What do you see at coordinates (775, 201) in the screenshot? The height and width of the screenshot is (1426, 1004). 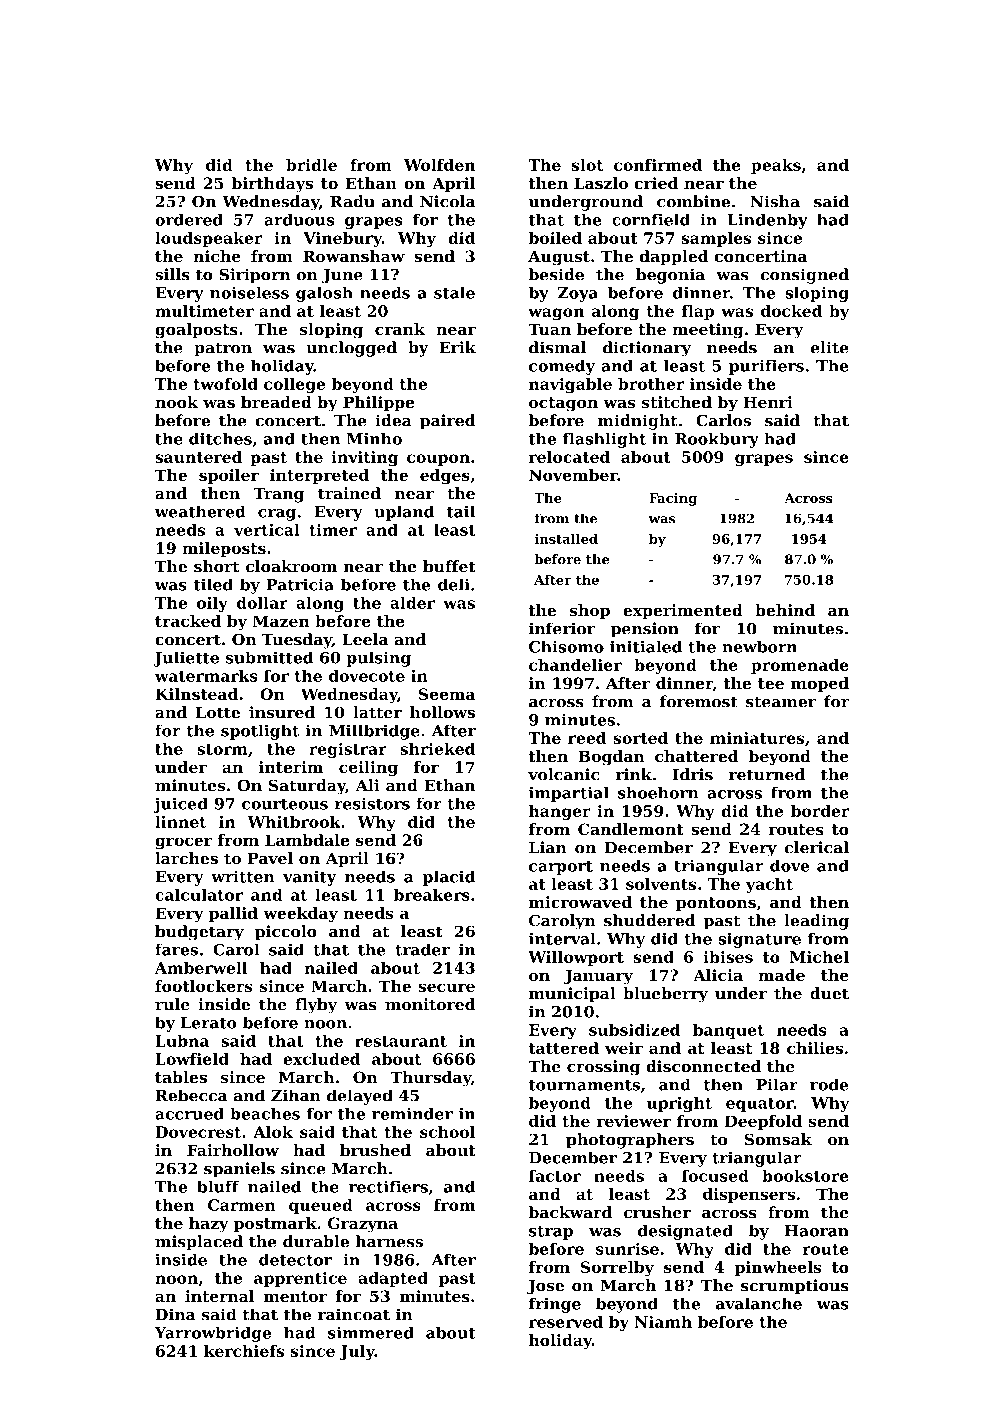 I see `Nisha` at bounding box center [775, 201].
